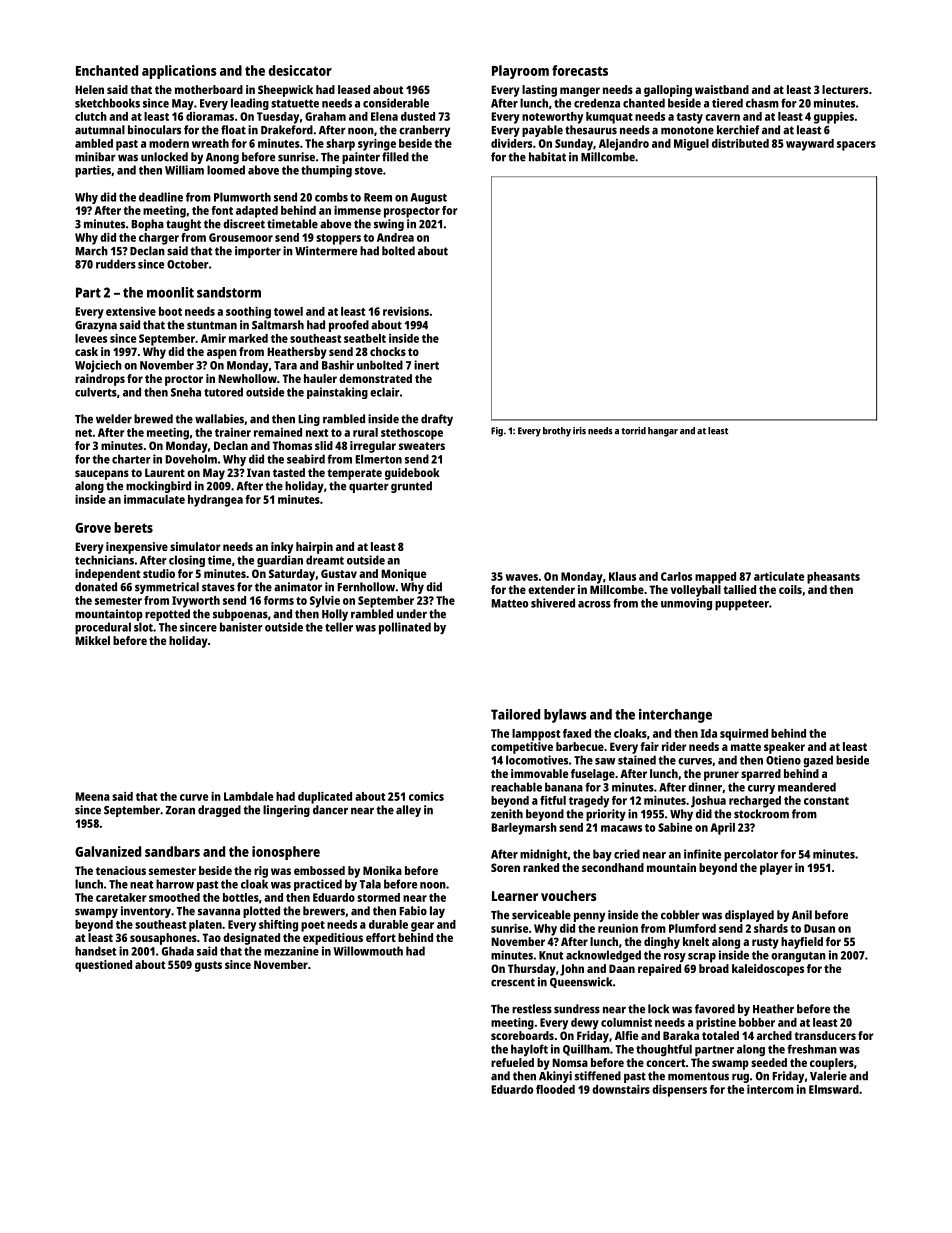  I want to click on lecturers, so click(845, 89).
